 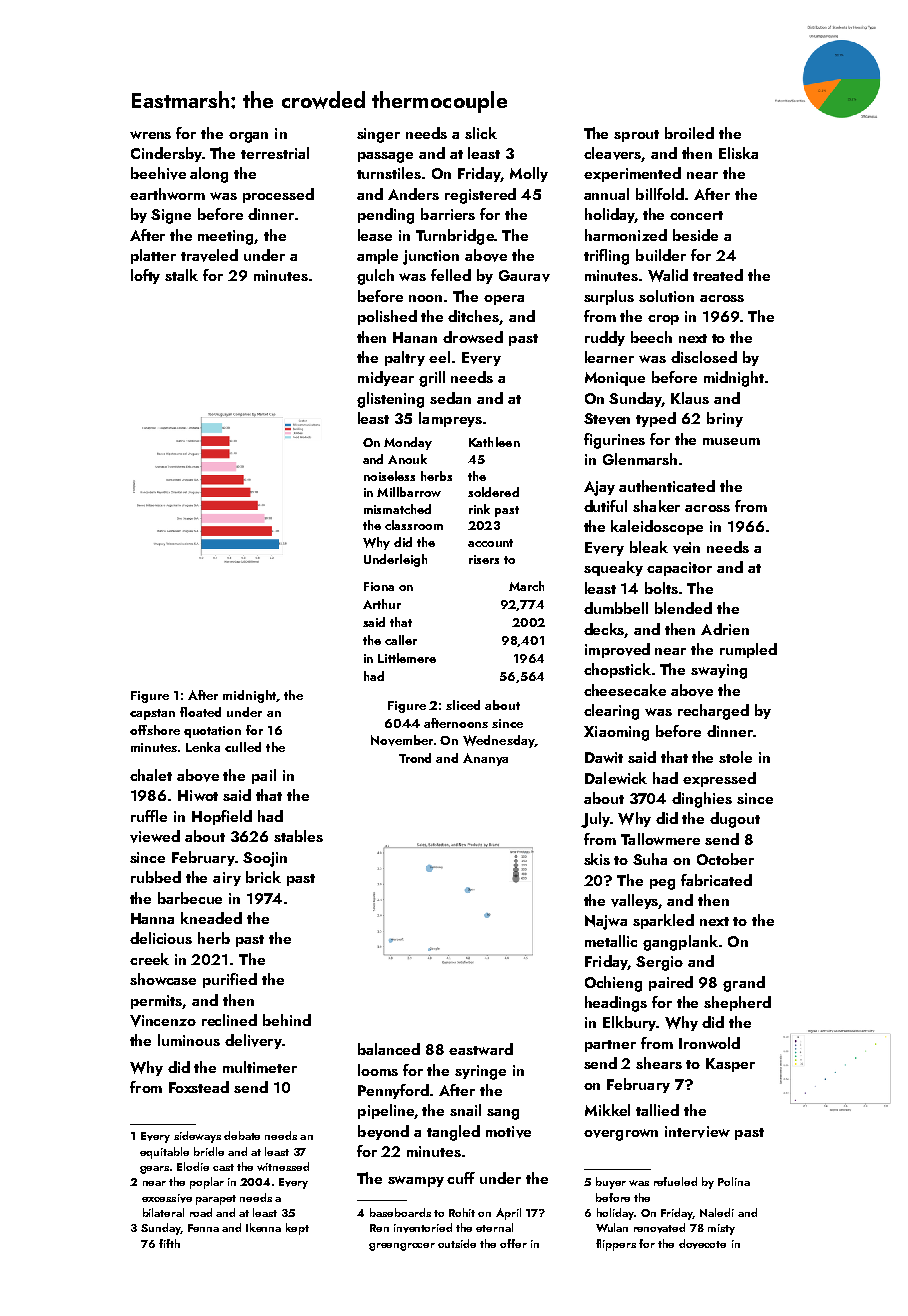 I want to click on offshore, so click(x=155, y=730).
